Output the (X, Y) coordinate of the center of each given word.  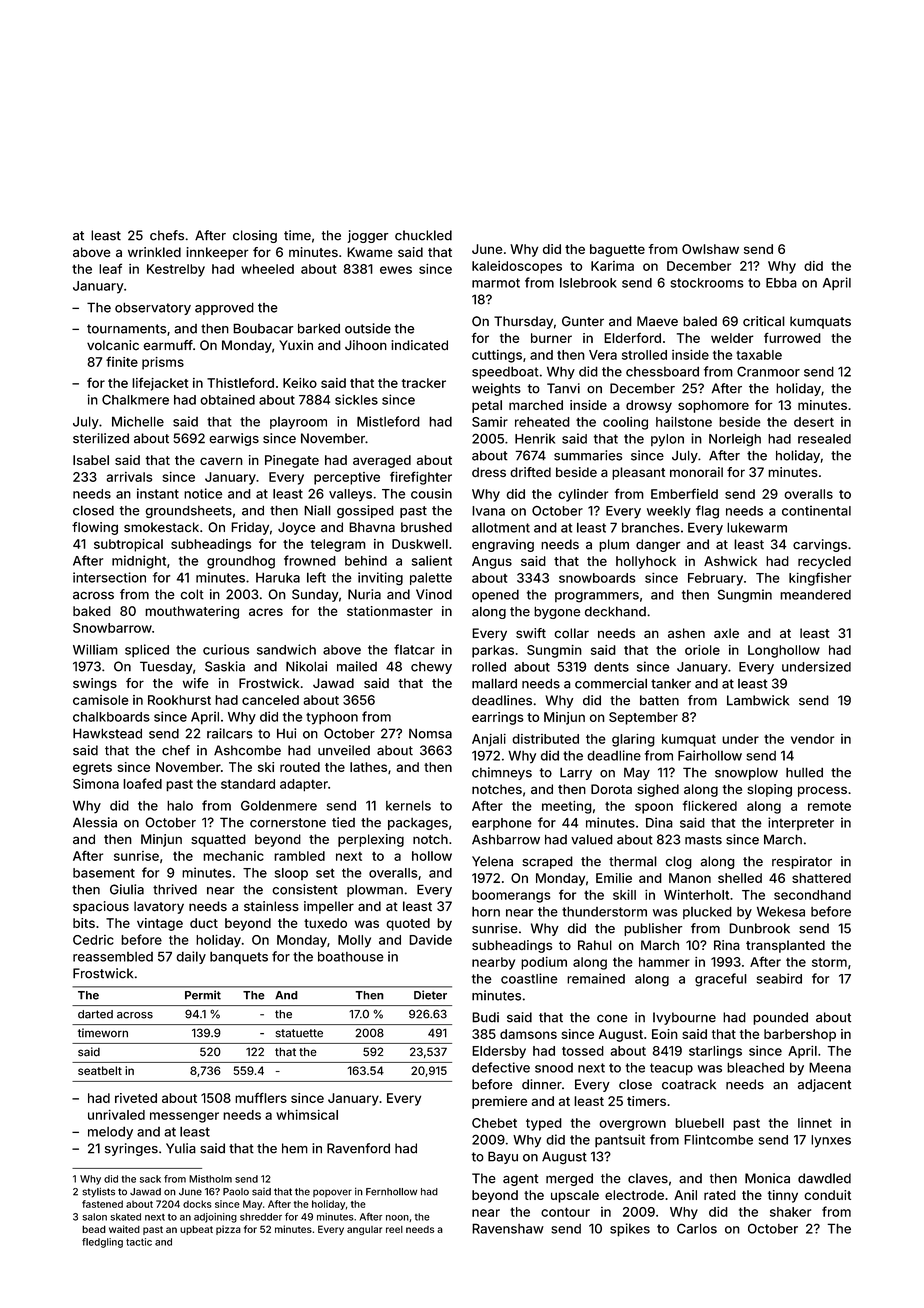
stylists (98, 1193)
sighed (658, 790)
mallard (494, 683)
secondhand (812, 895)
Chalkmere (135, 400)
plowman (375, 890)
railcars (230, 733)
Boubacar (263, 328)
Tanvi (563, 388)
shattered (821, 878)
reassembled (113, 957)
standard (248, 784)
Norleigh (735, 440)
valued (592, 839)
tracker (424, 383)
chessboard (662, 371)
